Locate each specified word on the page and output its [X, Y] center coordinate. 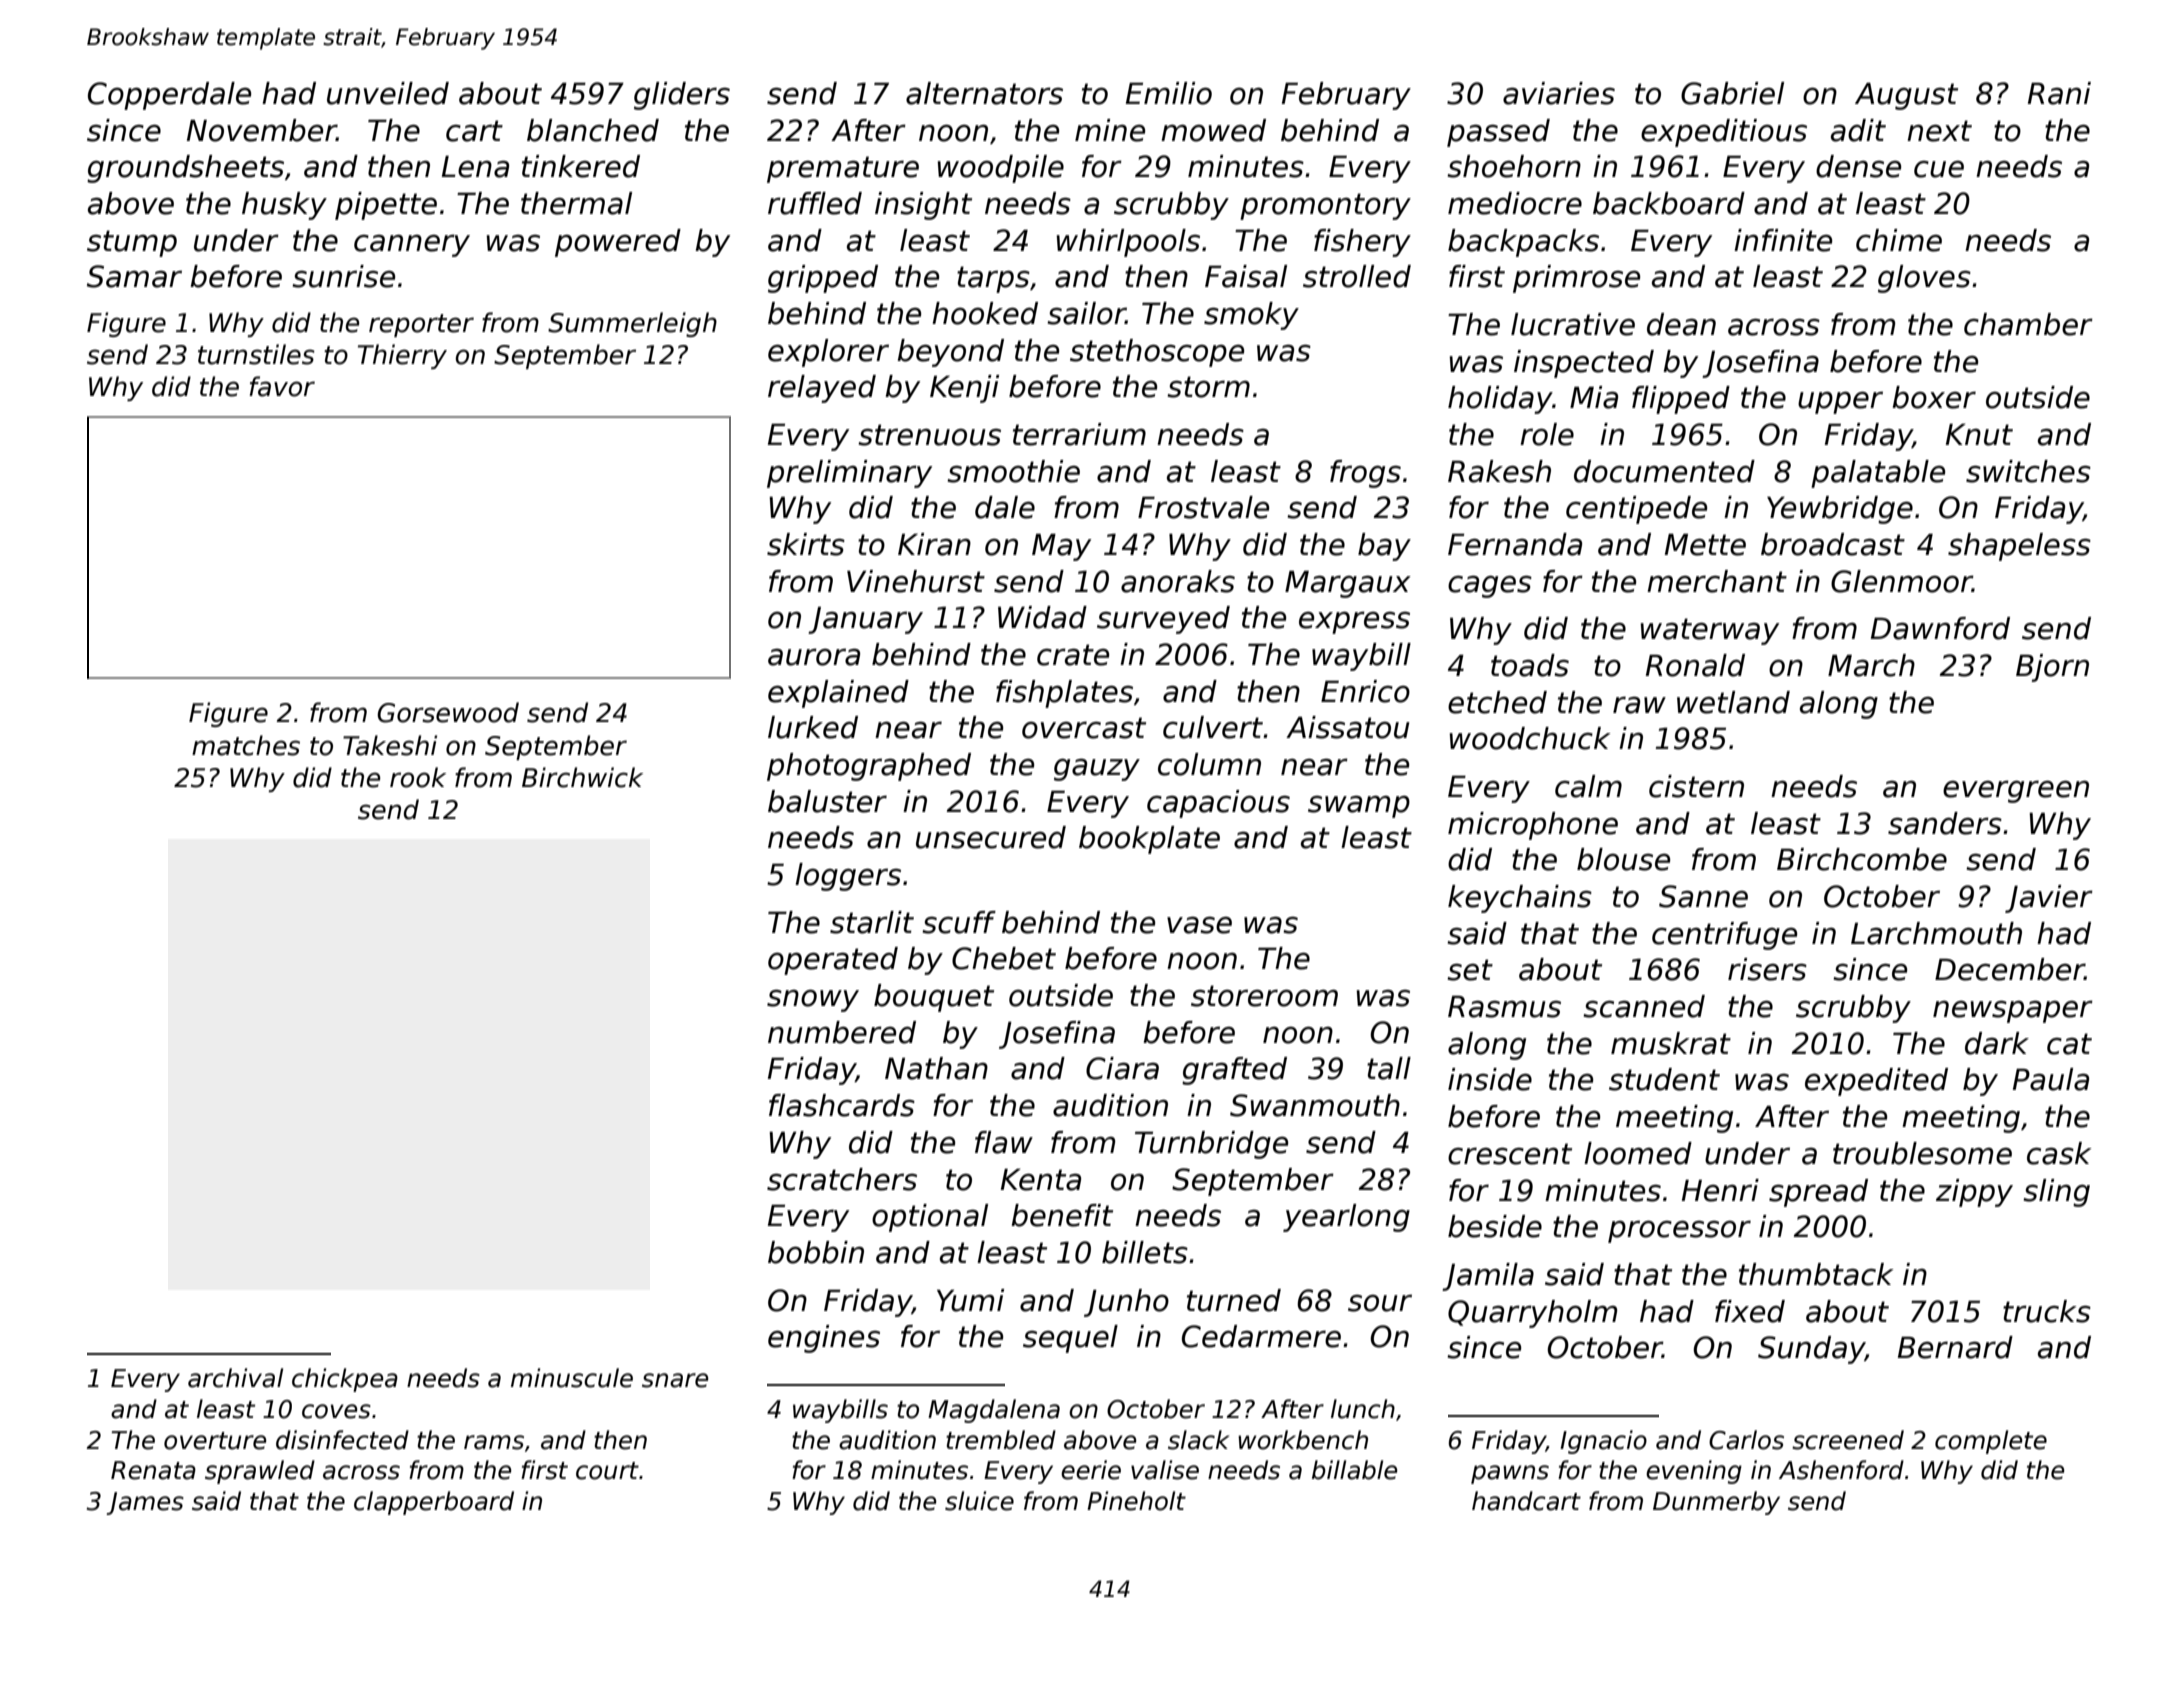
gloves [1924, 279]
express [1354, 622]
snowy [813, 1000]
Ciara [1122, 1068]
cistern [1696, 786]
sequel [1070, 1339]
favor [282, 386]
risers [1767, 969]
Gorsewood [448, 712]
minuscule [572, 1378]
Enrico [1365, 691]
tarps [993, 279]
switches [2028, 471]
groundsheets [185, 169]
